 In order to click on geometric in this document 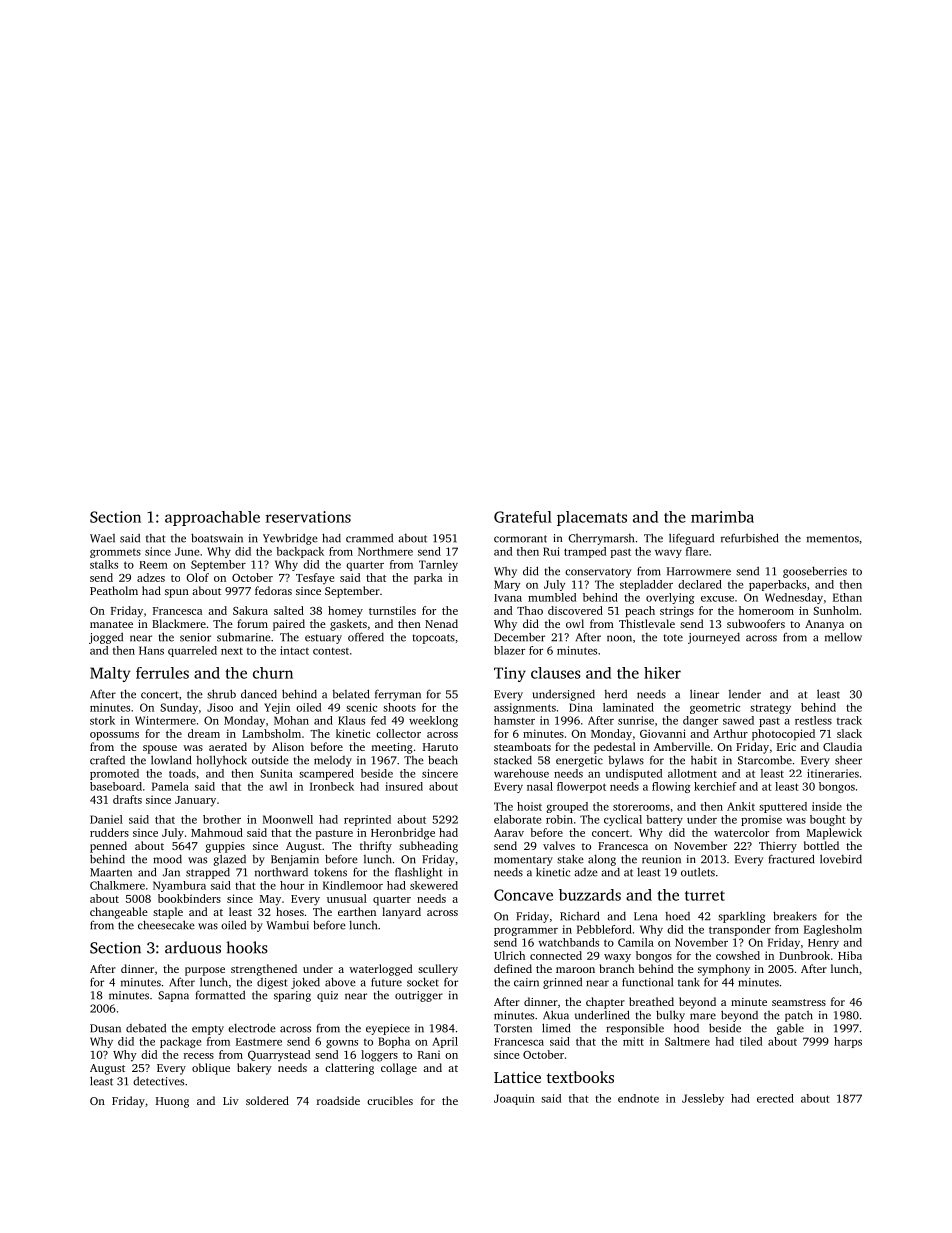, I will do `click(715, 708)`.
